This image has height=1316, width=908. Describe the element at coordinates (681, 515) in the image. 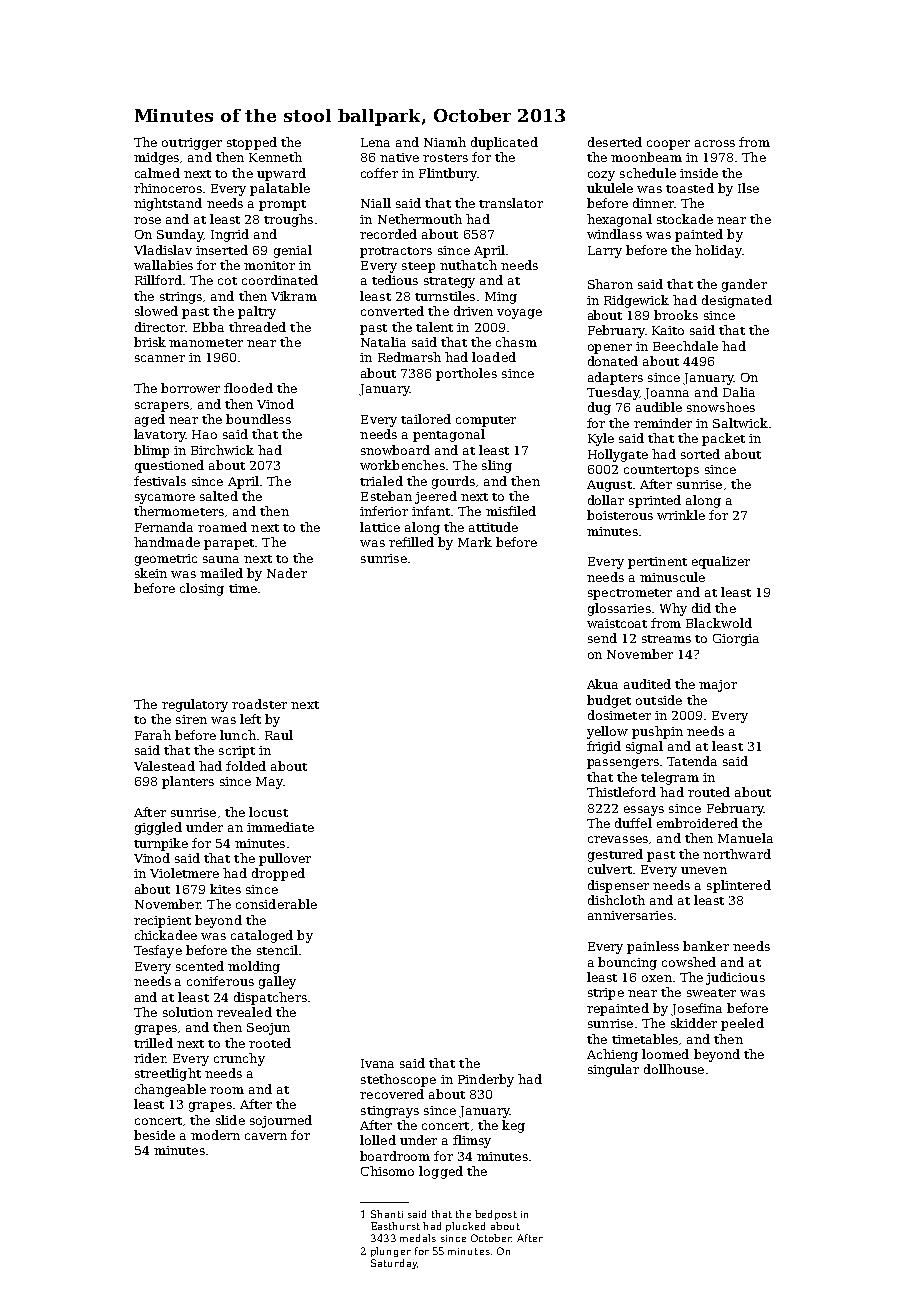

I see `wrinkle` at that location.
